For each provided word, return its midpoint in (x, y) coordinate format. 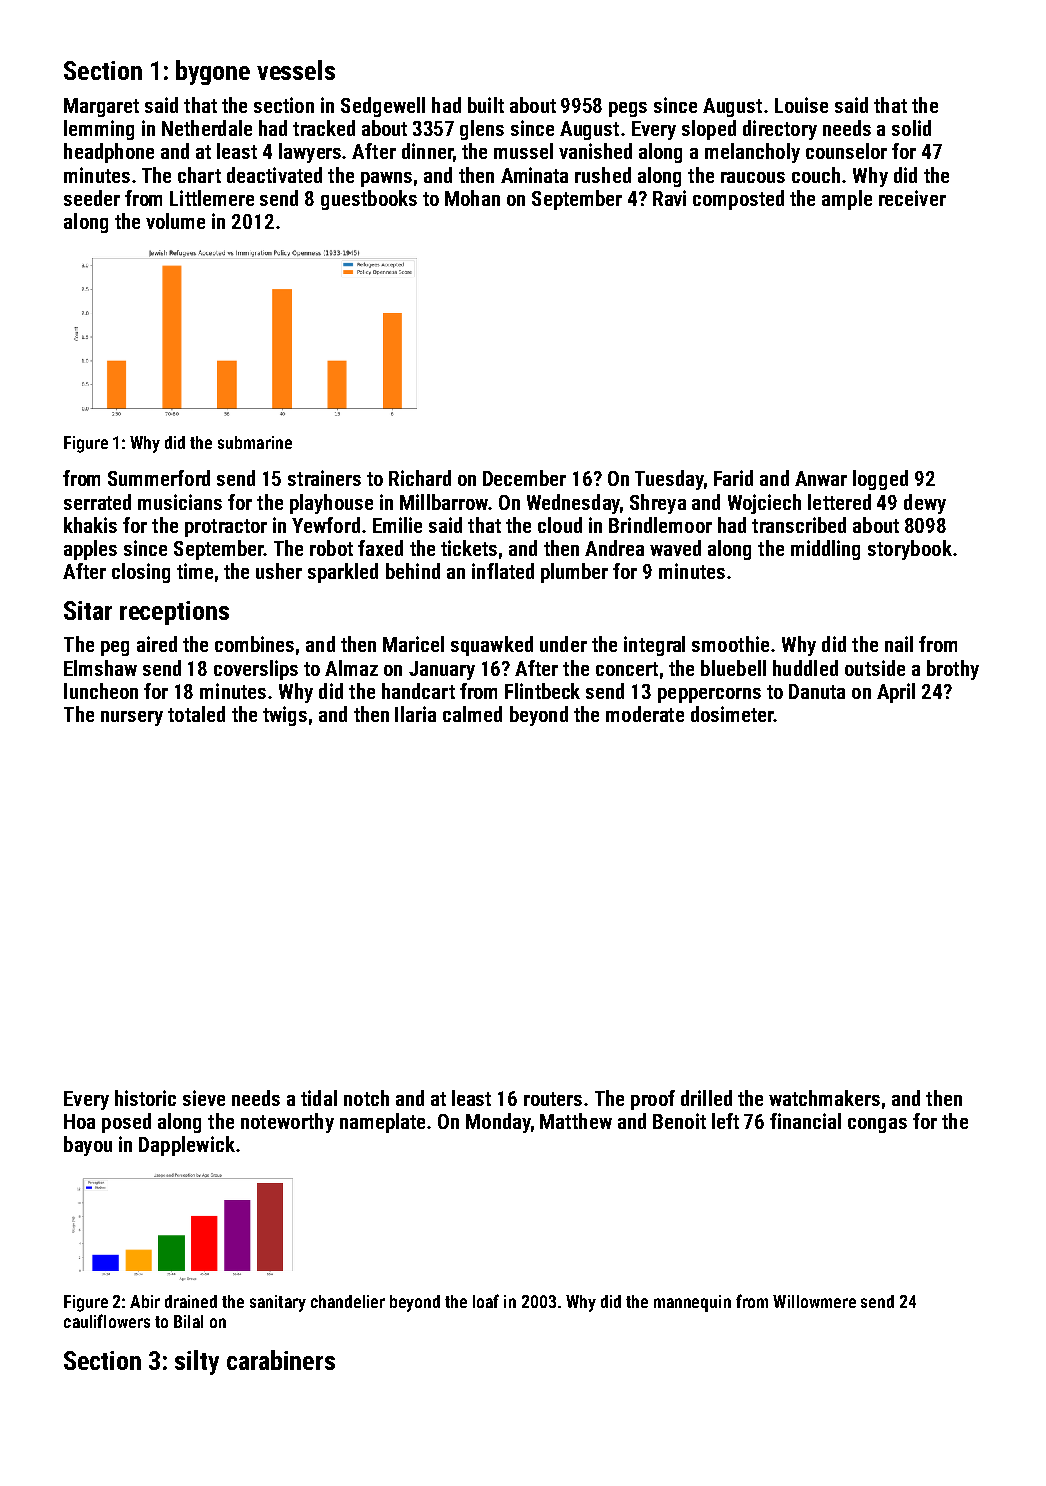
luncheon (101, 691)
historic (145, 1098)
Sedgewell (383, 107)
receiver (912, 198)
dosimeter (732, 714)
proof (653, 1100)
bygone (213, 72)
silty (197, 1362)
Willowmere (814, 1301)
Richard (420, 478)
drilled (706, 1098)
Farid (733, 478)
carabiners (281, 1360)
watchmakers (824, 1098)
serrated (97, 502)
